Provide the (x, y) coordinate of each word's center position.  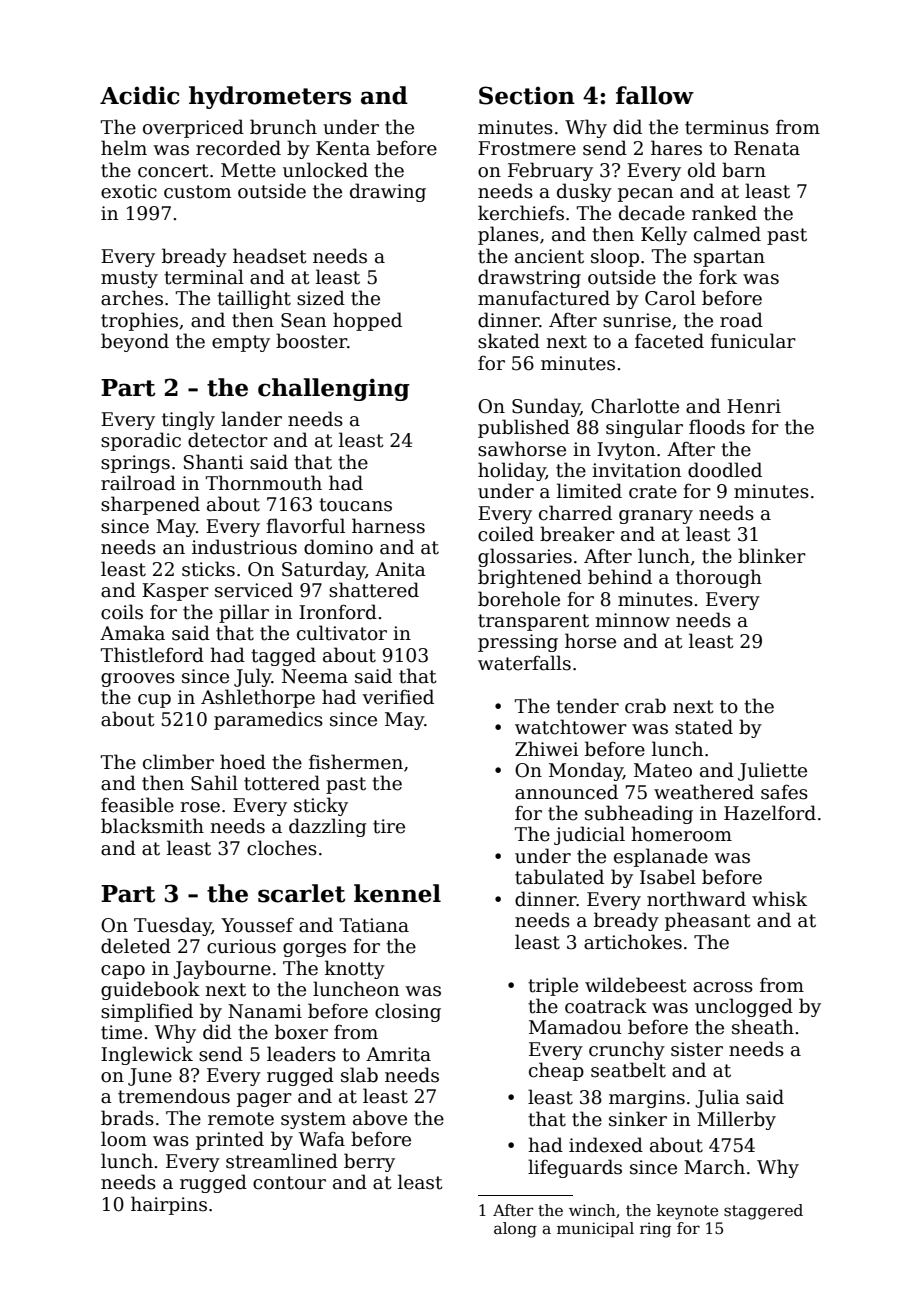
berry (369, 1162)
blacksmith (152, 826)
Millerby (736, 1120)
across (723, 987)
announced (566, 792)
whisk (779, 899)
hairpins (169, 1205)
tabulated (559, 877)
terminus (727, 127)
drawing (388, 192)
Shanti (214, 462)
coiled (506, 534)
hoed (243, 762)
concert (173, 171)
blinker (772, 556)
